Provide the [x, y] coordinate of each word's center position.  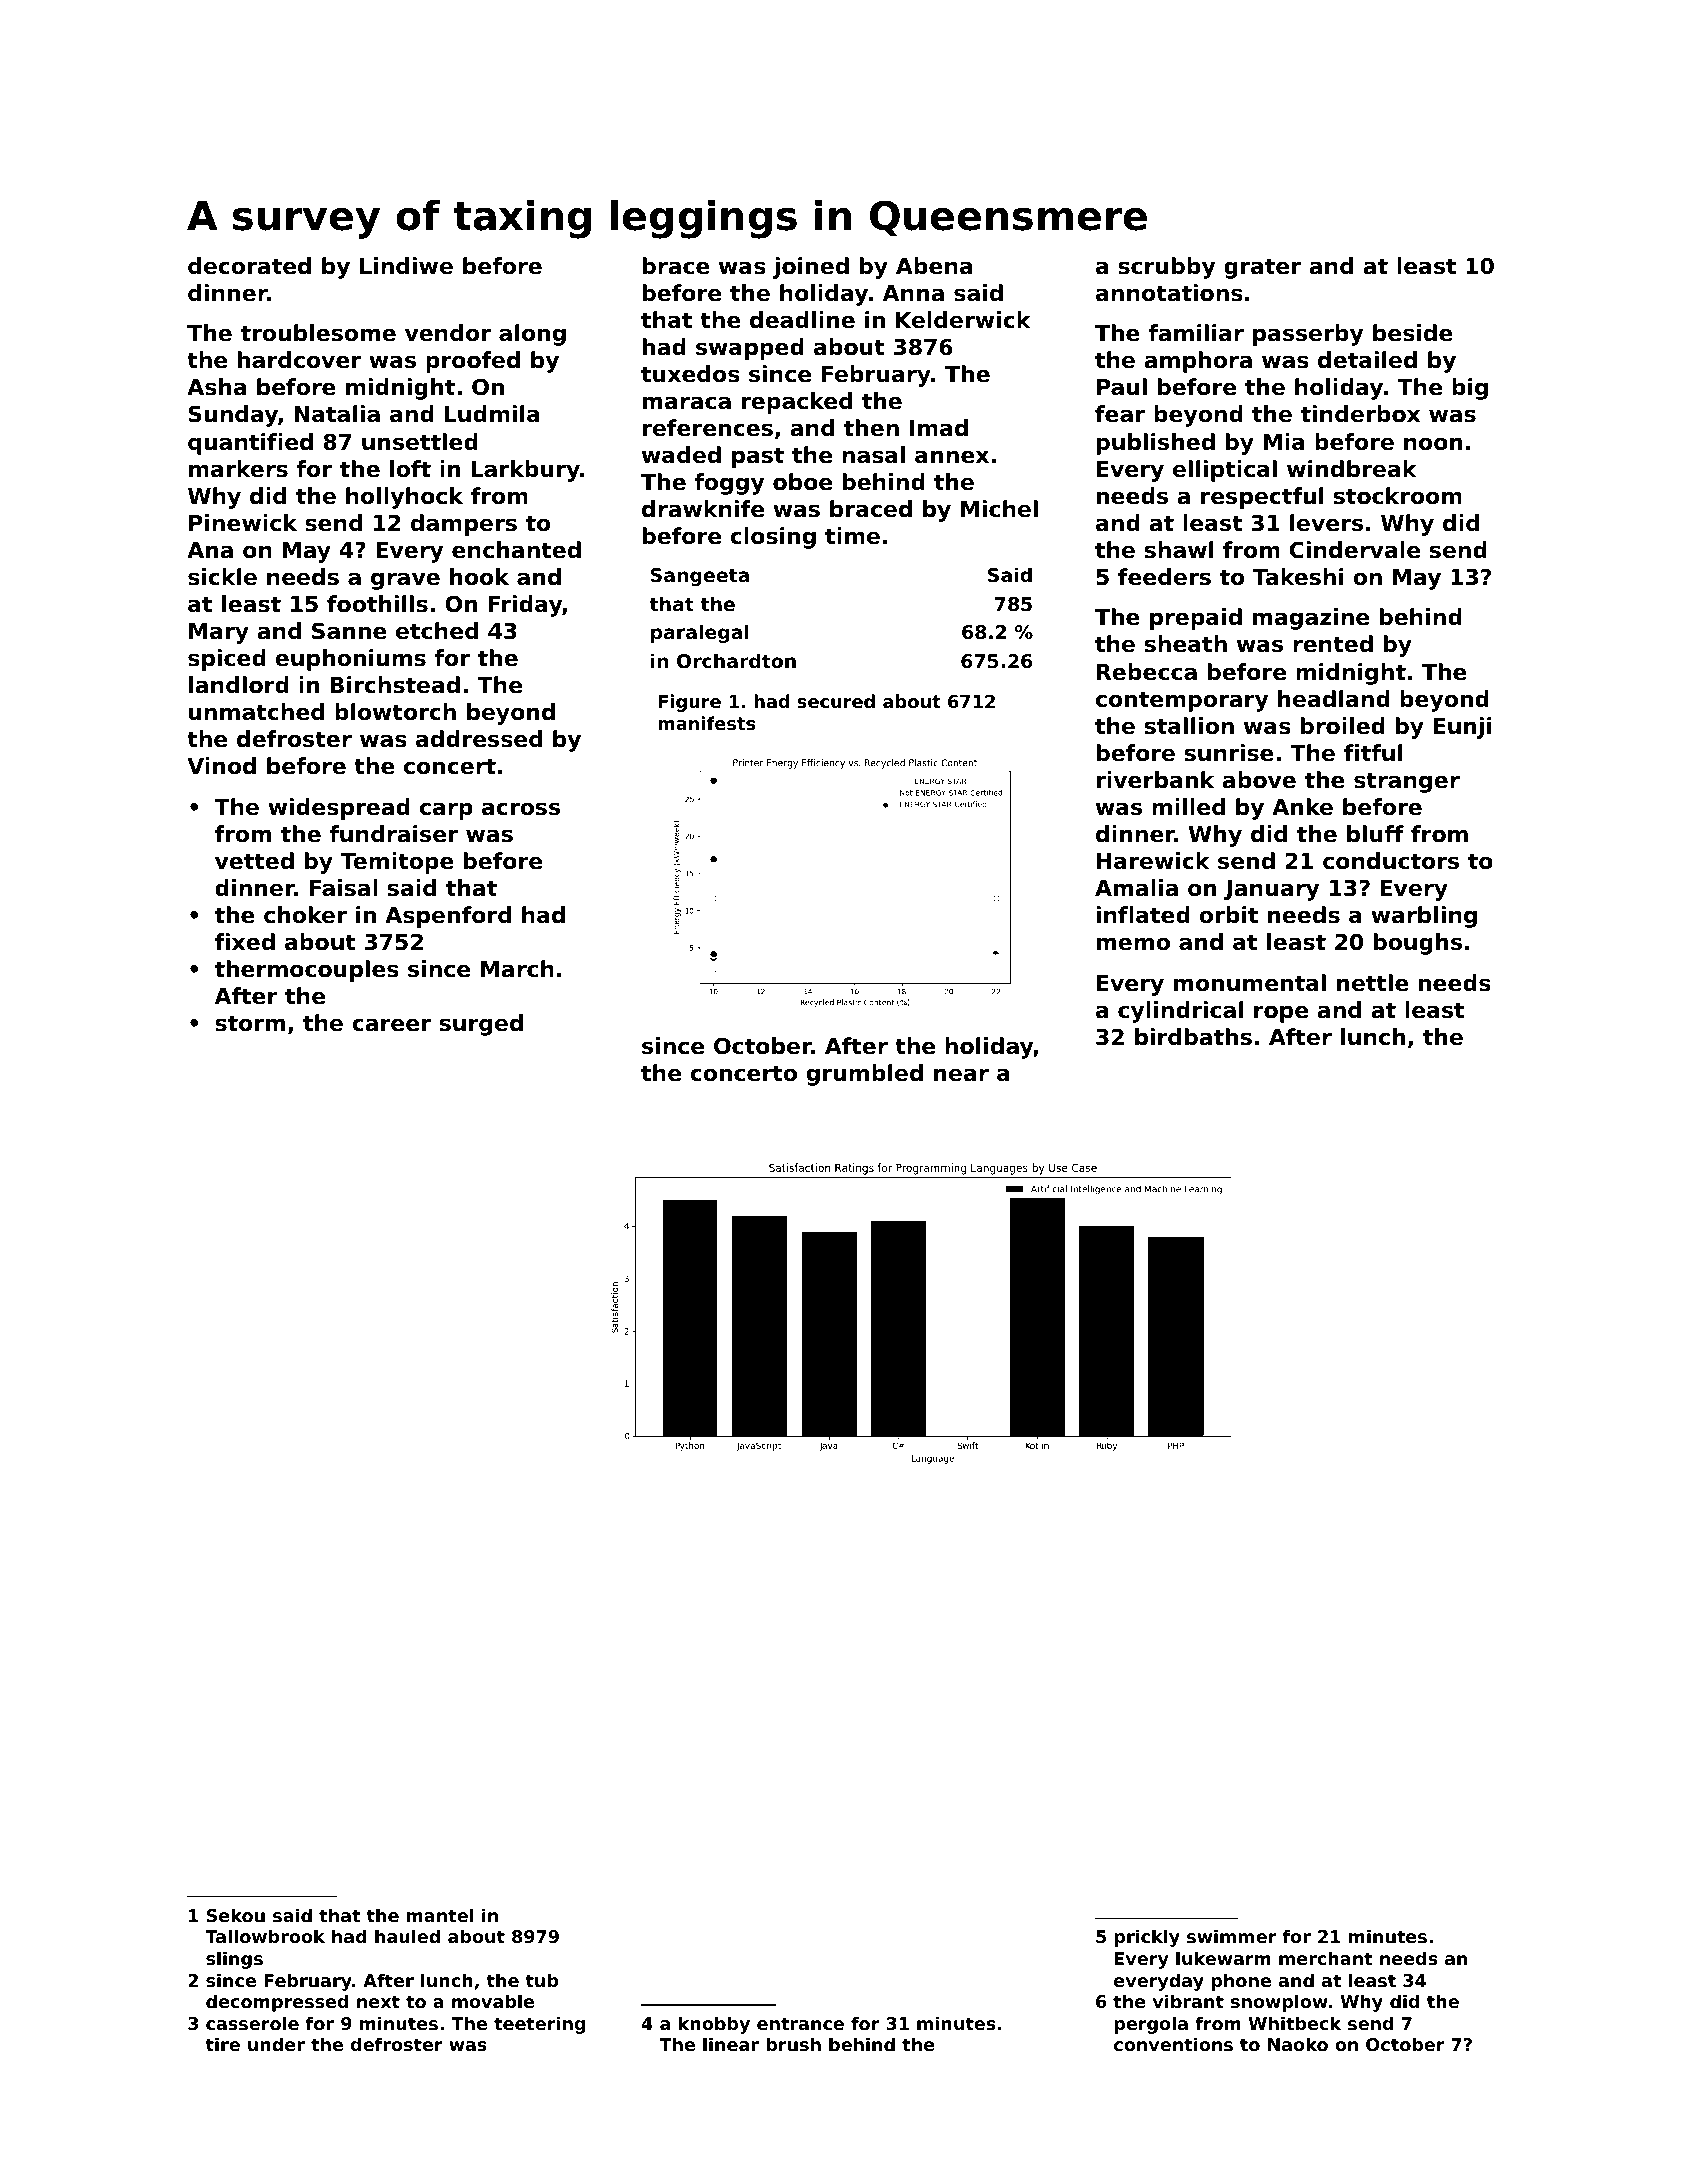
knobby [714, 2025]
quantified [250, 444]
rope [1281, 1014]
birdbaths [1193, 1037]
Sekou [236, 1915]
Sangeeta [700, 577]
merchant [1326, 1958]
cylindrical [1180, 1012]
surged [481, 1025]
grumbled [865, 1075]
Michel [999, 509]
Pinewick [243, 523]
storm [250, 1023]
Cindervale [1355, 550]
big [1470, 389]
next [378, 2001]
